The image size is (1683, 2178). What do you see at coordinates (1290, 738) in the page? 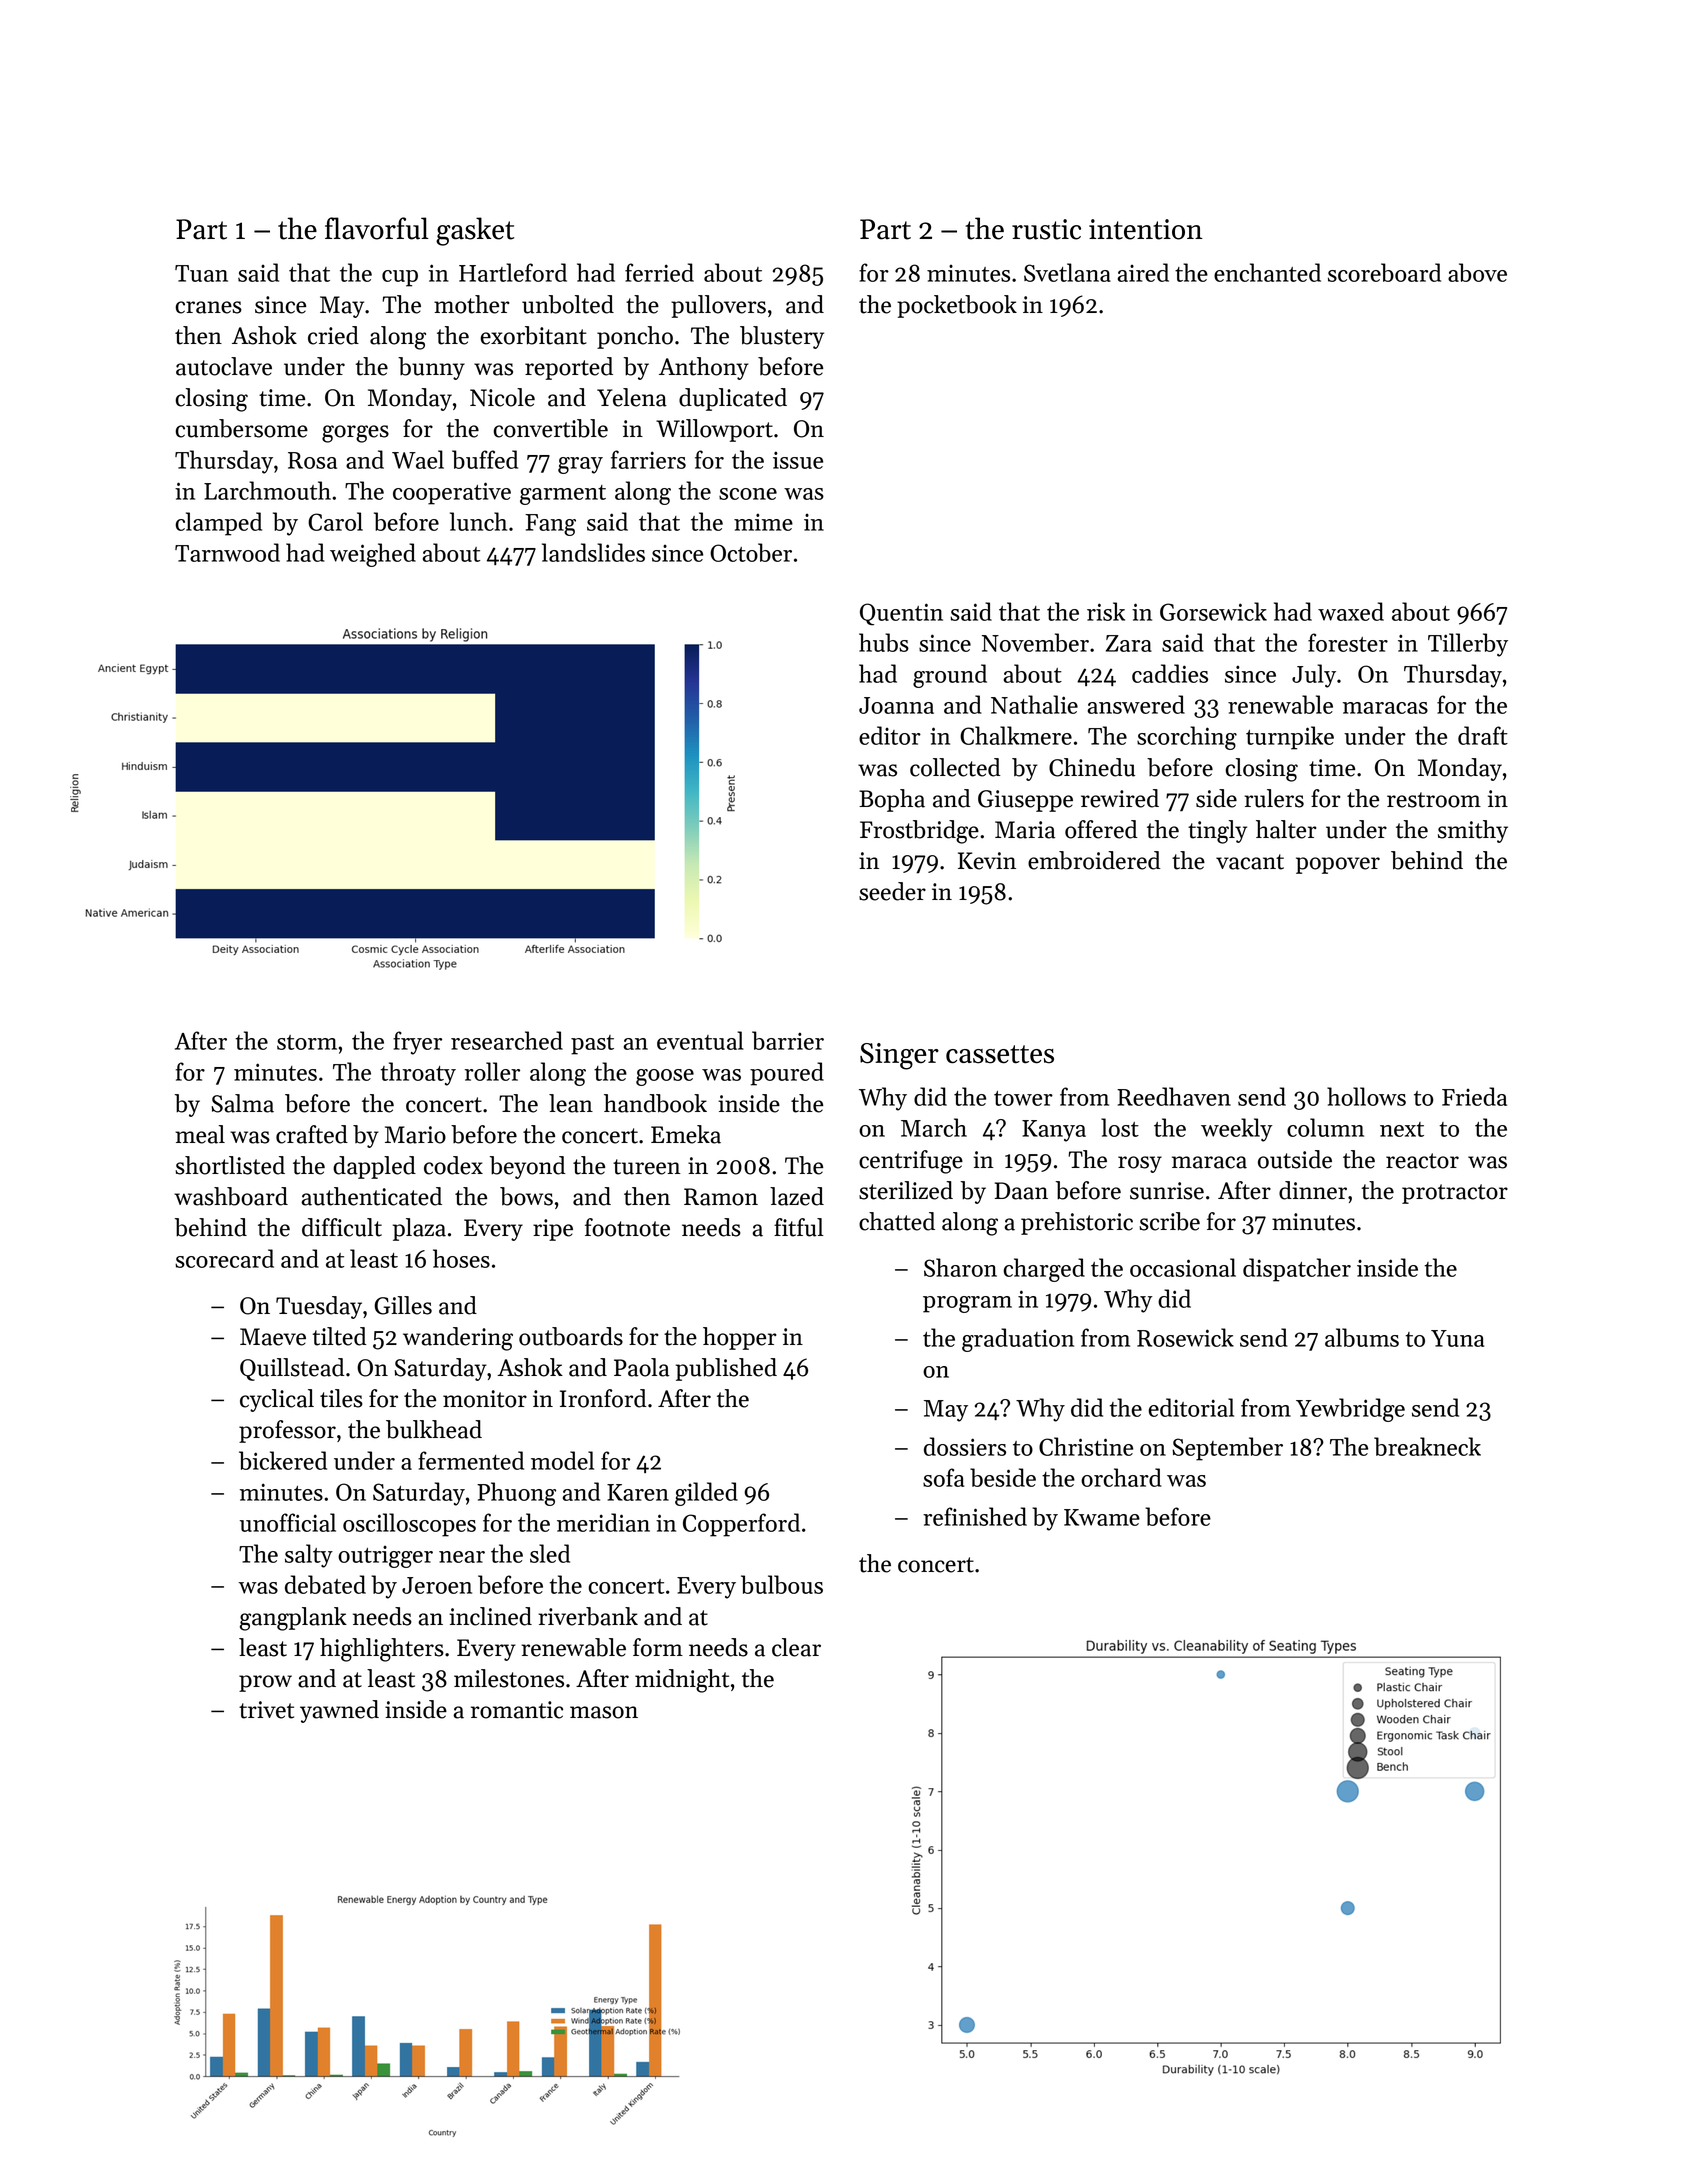
I see `turnpike` at bounding box center [1290, 738].
